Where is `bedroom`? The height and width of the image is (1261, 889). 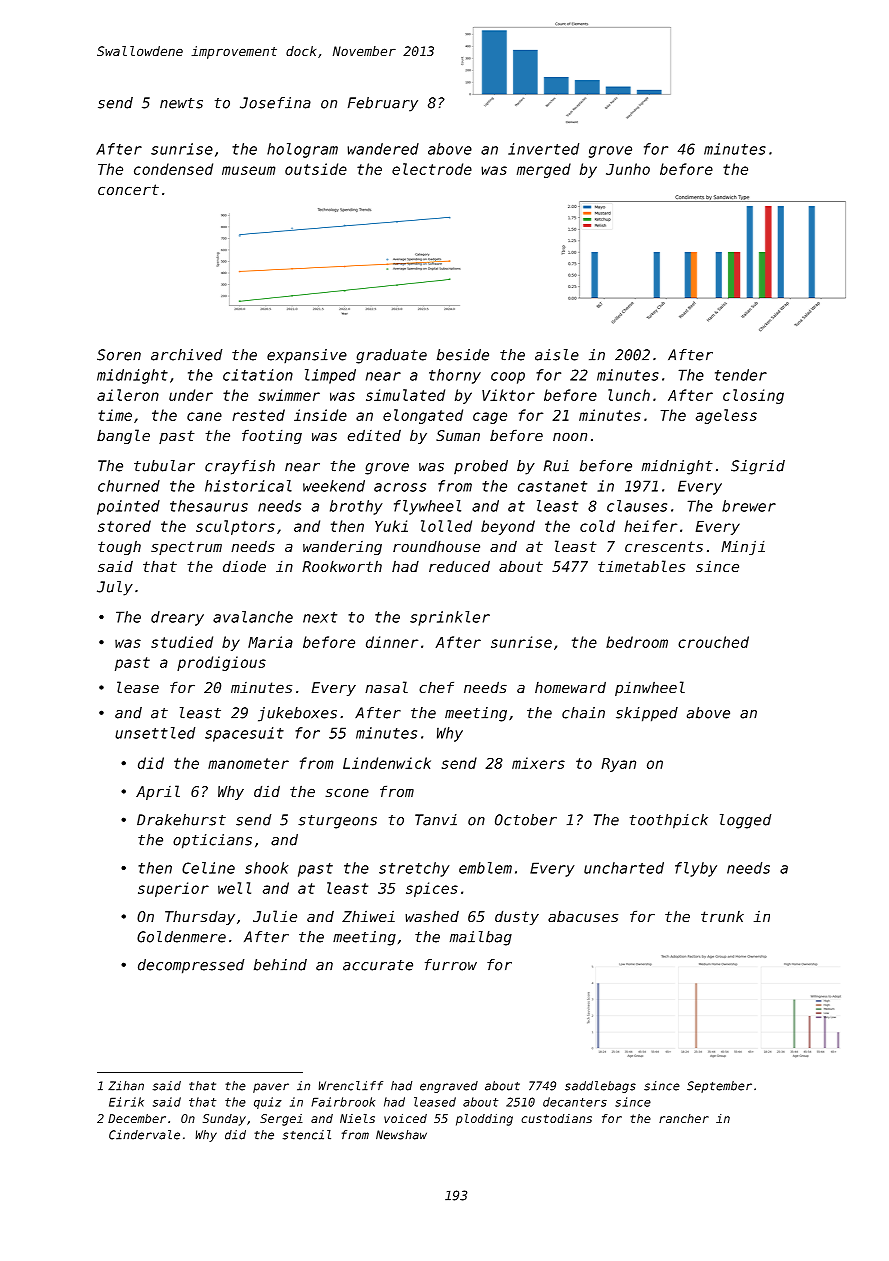
bedroom is located at coordinates (637, 642).
